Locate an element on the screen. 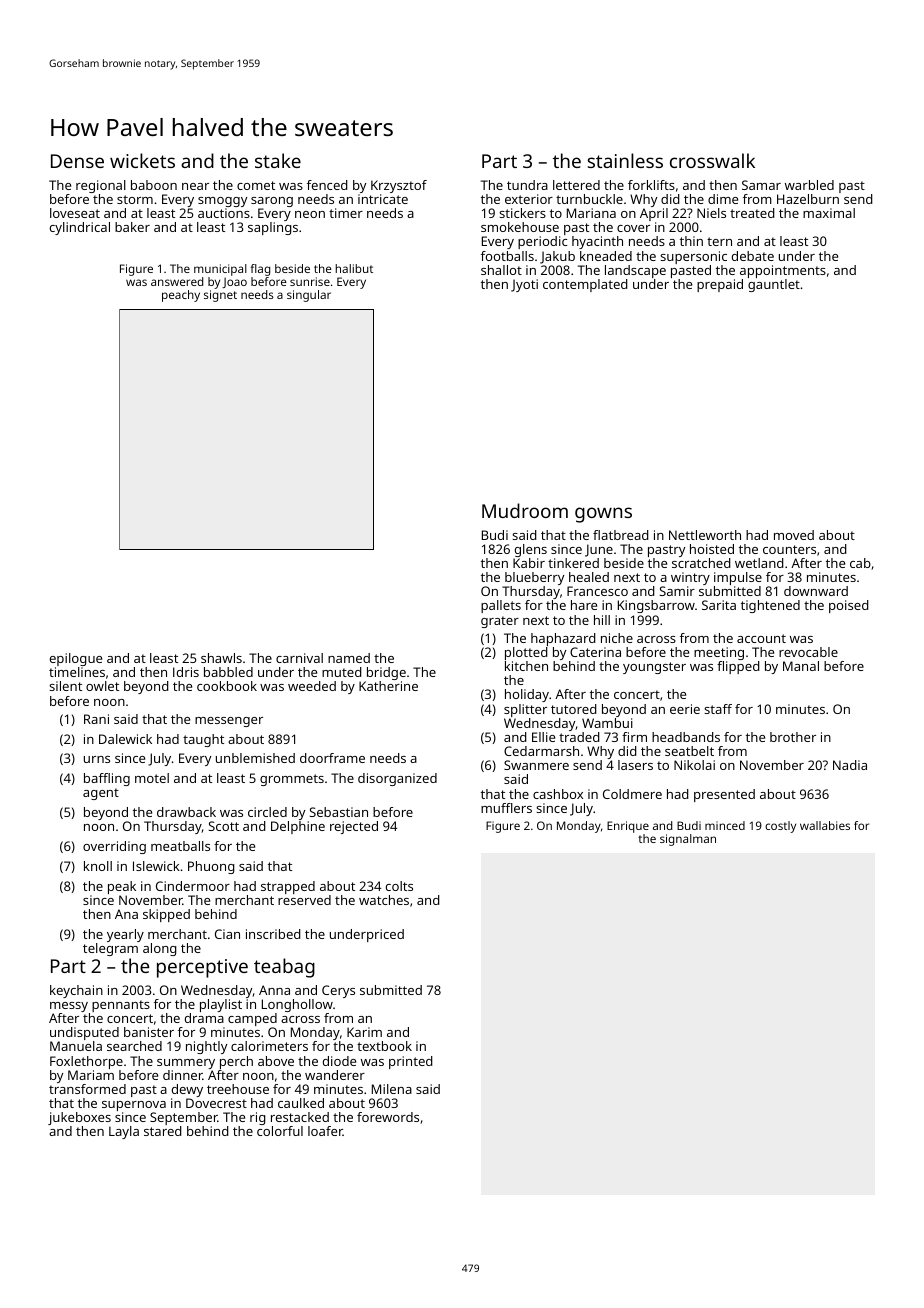 This screenshot has width=924, height=1308. forewords is located at coordinates (388, 1117).
